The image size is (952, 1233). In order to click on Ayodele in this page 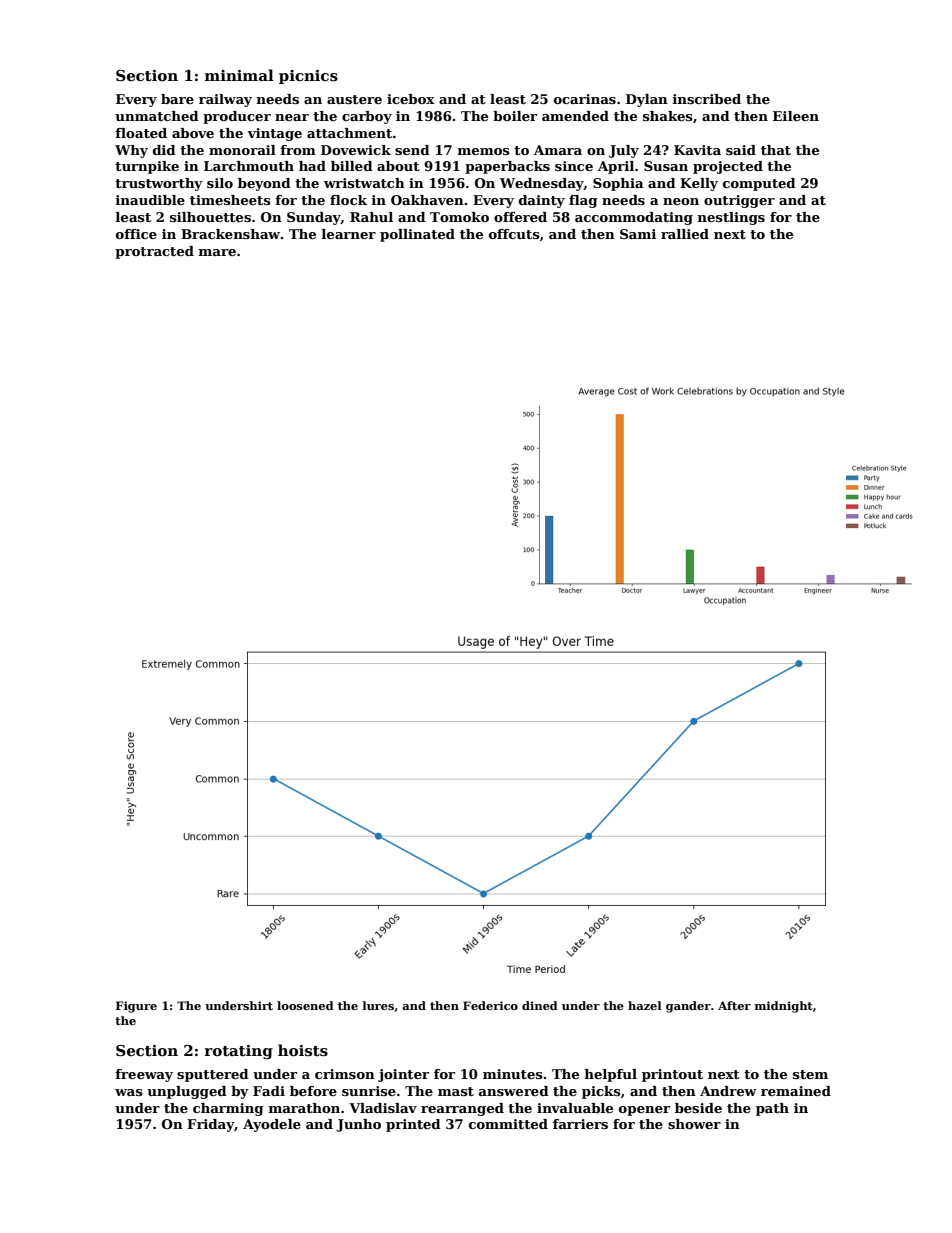, I will do `click(272, 1125)`.
